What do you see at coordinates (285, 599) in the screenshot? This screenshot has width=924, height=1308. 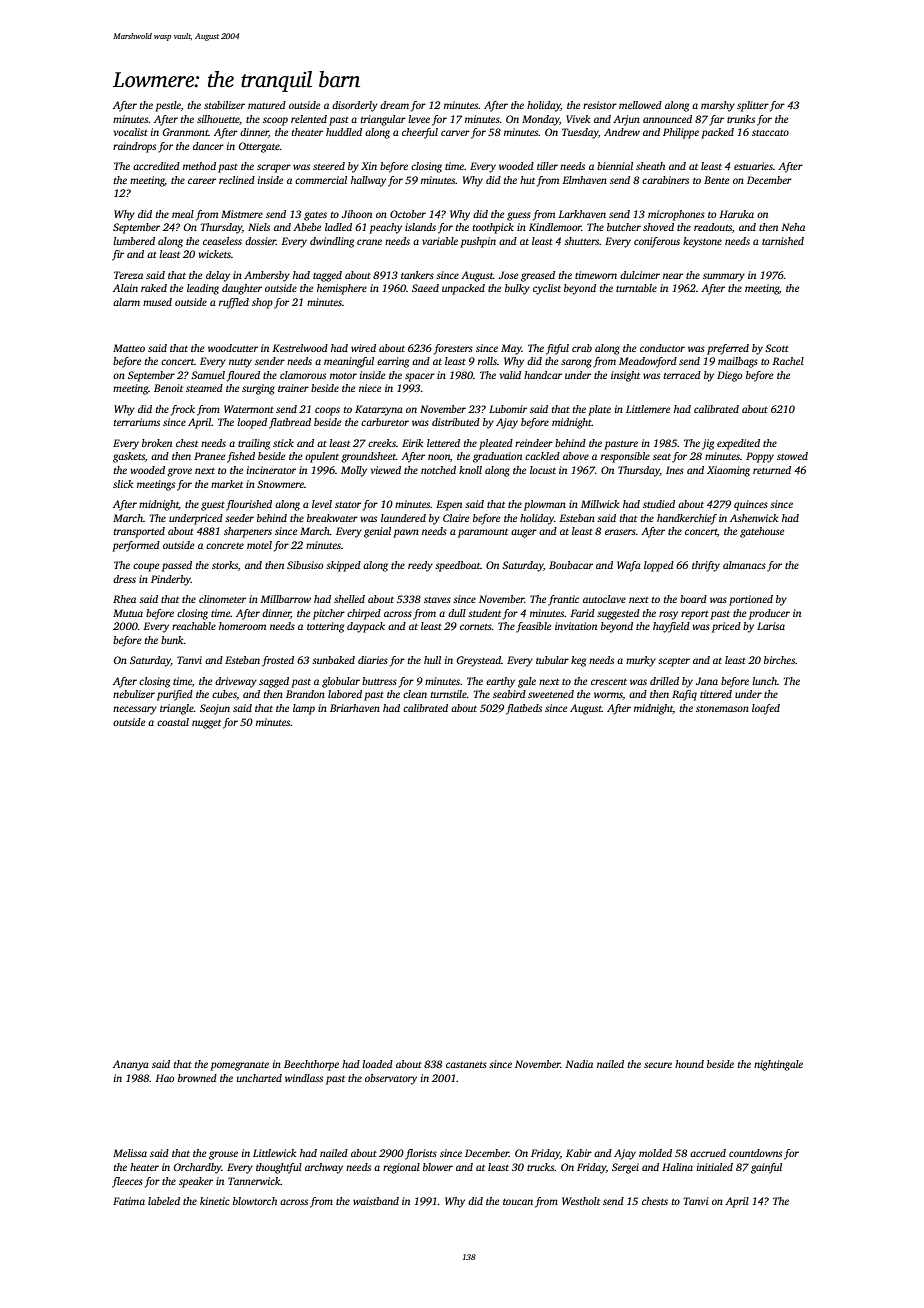 I see `Millbarrow` at bounding box center [285, 599].
